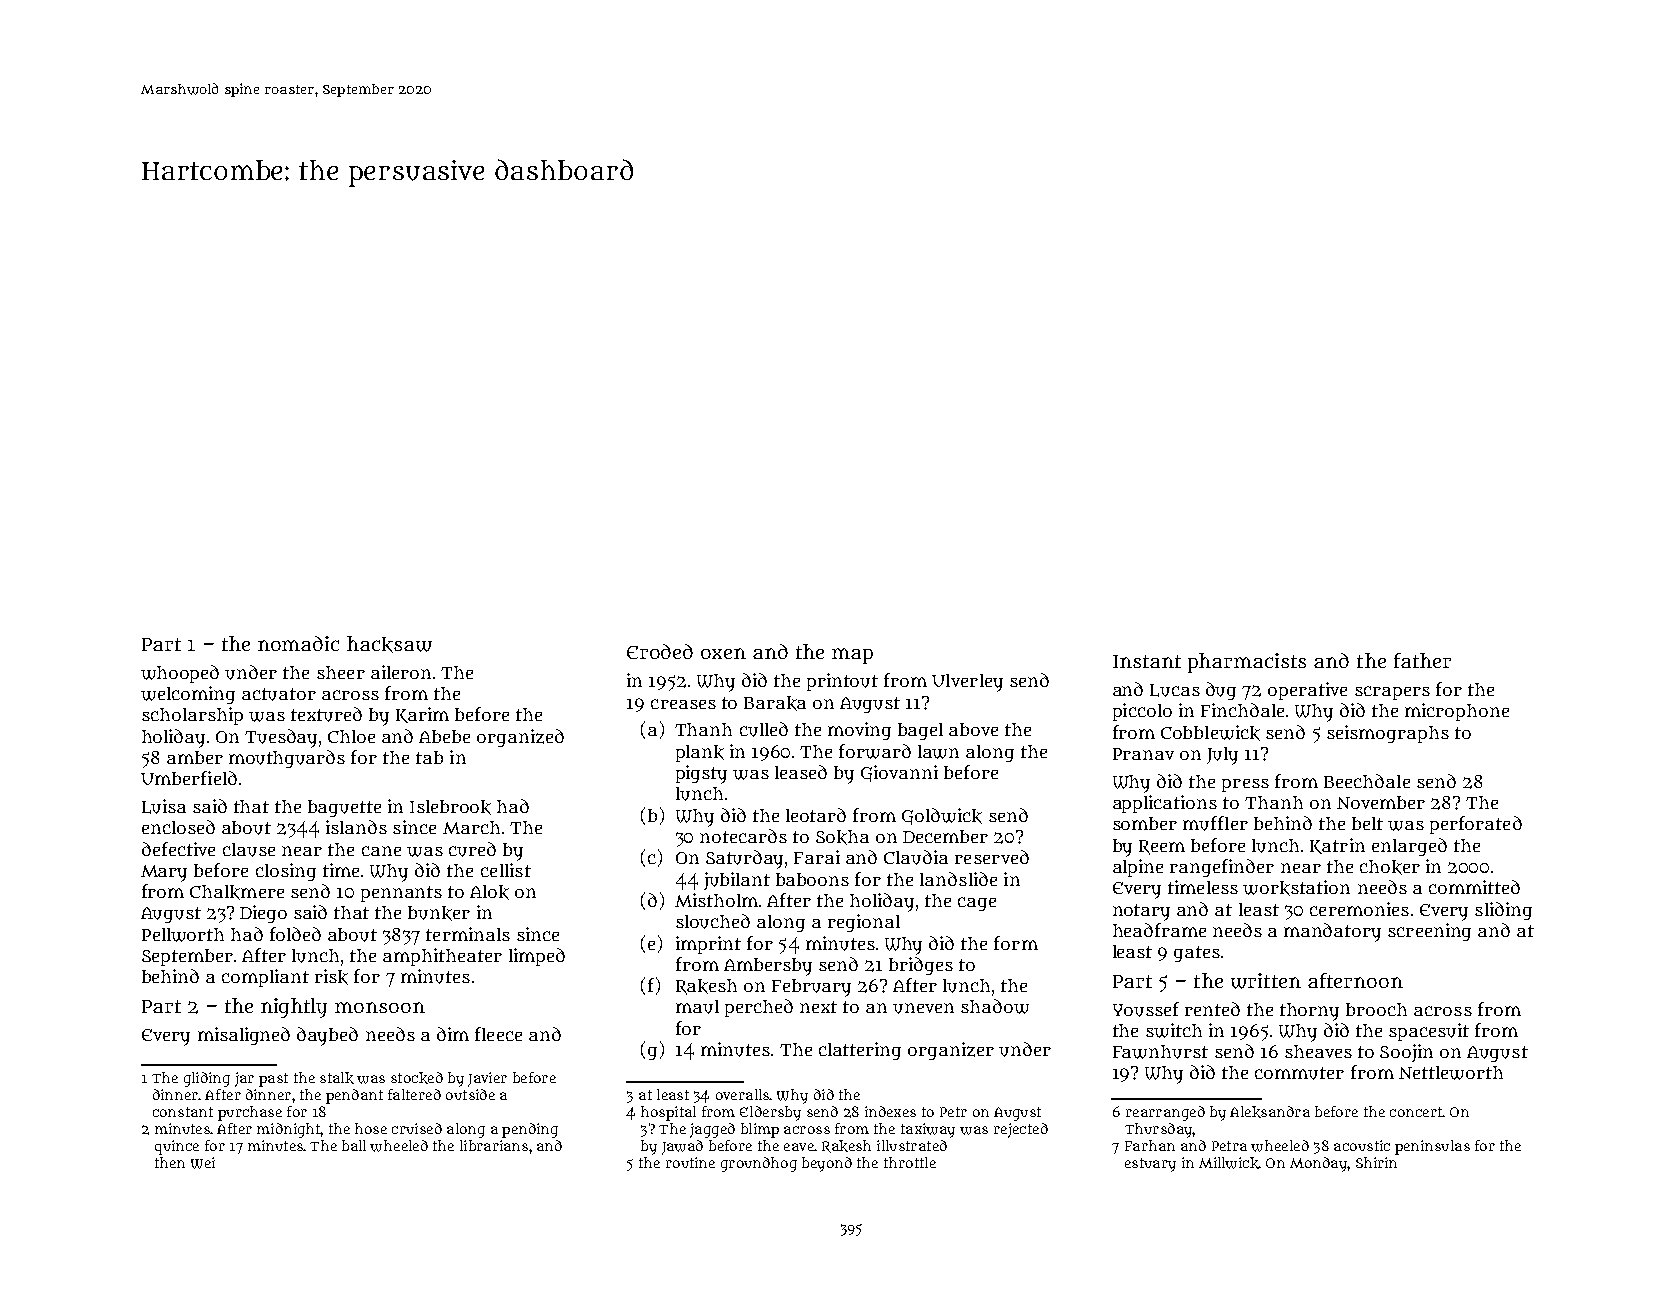 The width and height of the document is (1680, 1298). What do you see at coordinates (973, 729) in the document?
I see `above` at bounding box center [973, 729].
